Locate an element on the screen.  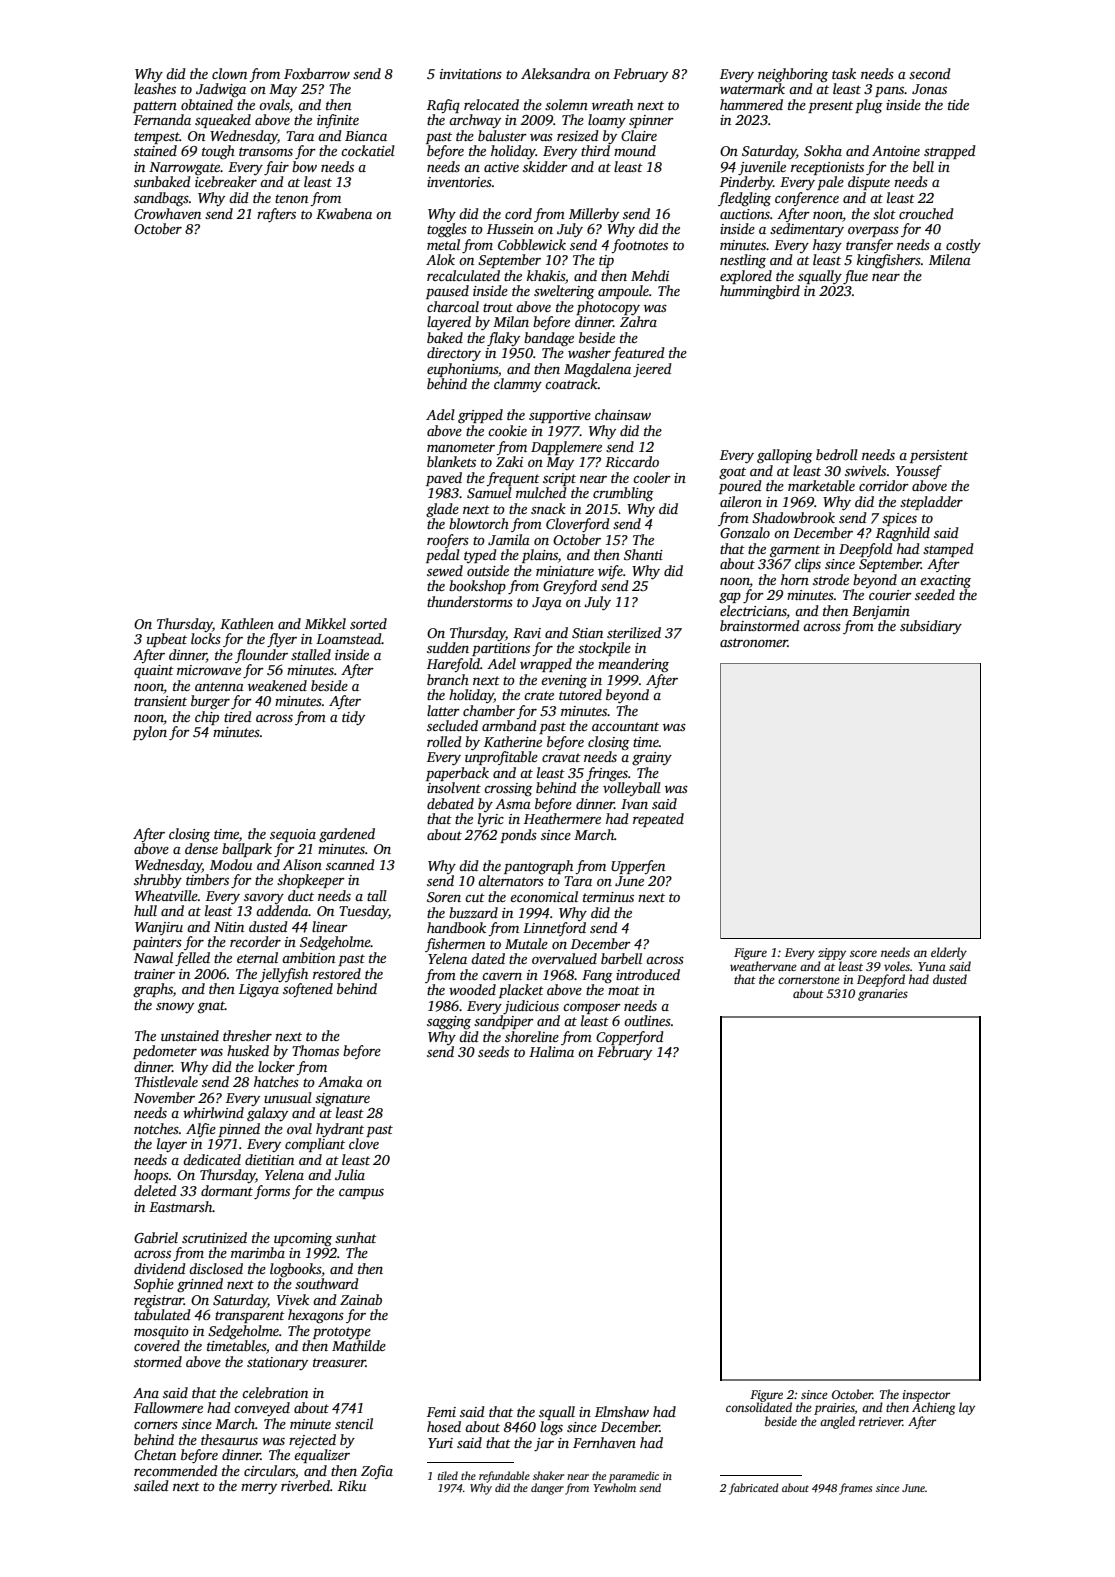
invitations is located at coordinates (471, 74).
